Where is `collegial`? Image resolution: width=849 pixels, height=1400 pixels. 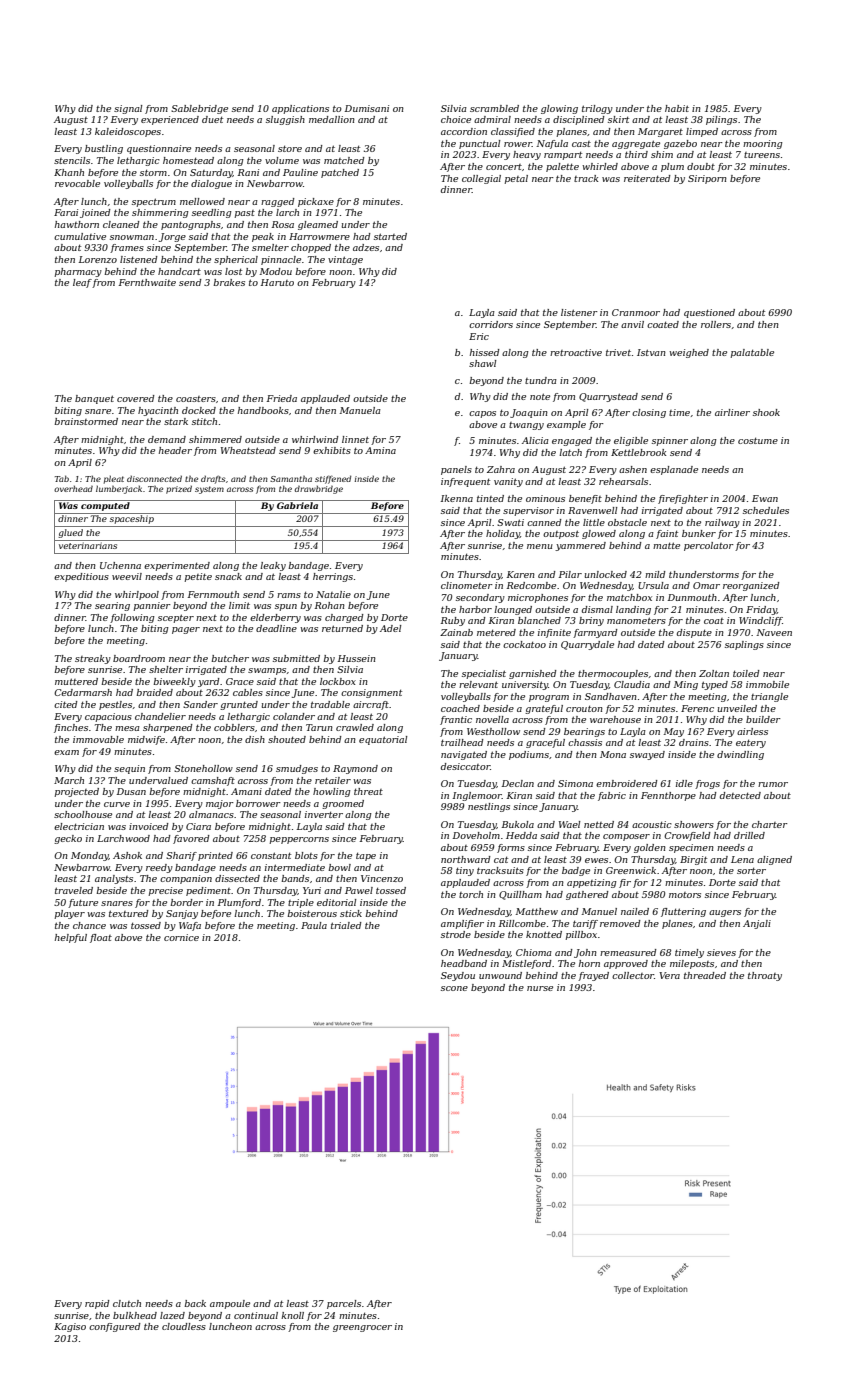
collegial is located at coordinates (481, 179).
